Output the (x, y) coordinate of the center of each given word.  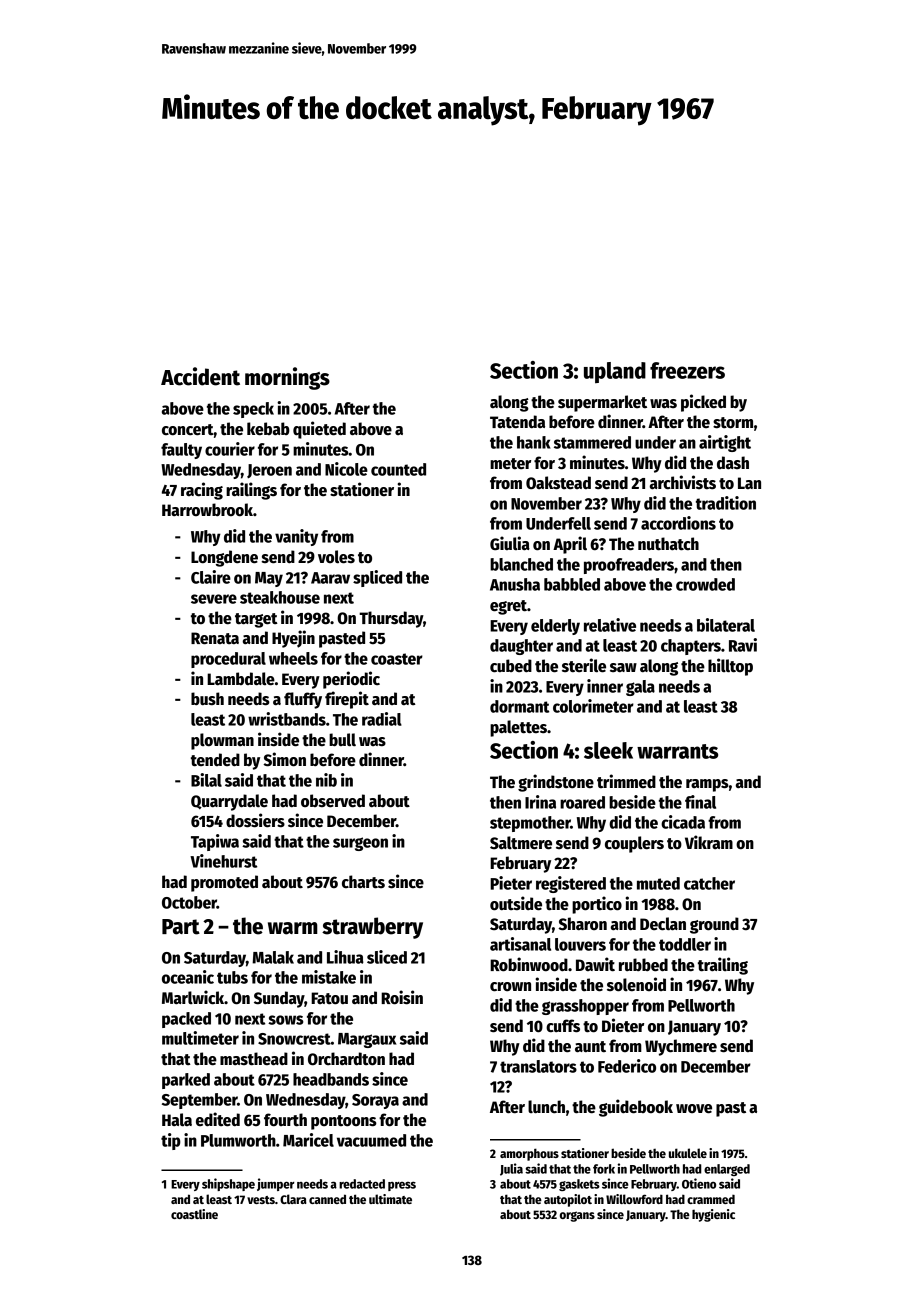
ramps (707, 785)
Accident (200, 376)
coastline (194, 1214)
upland (615, 372)
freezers (687, 370)
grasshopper (585, 1007)
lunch (546, 1107)
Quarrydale (229, 802)
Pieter (511, 883)
